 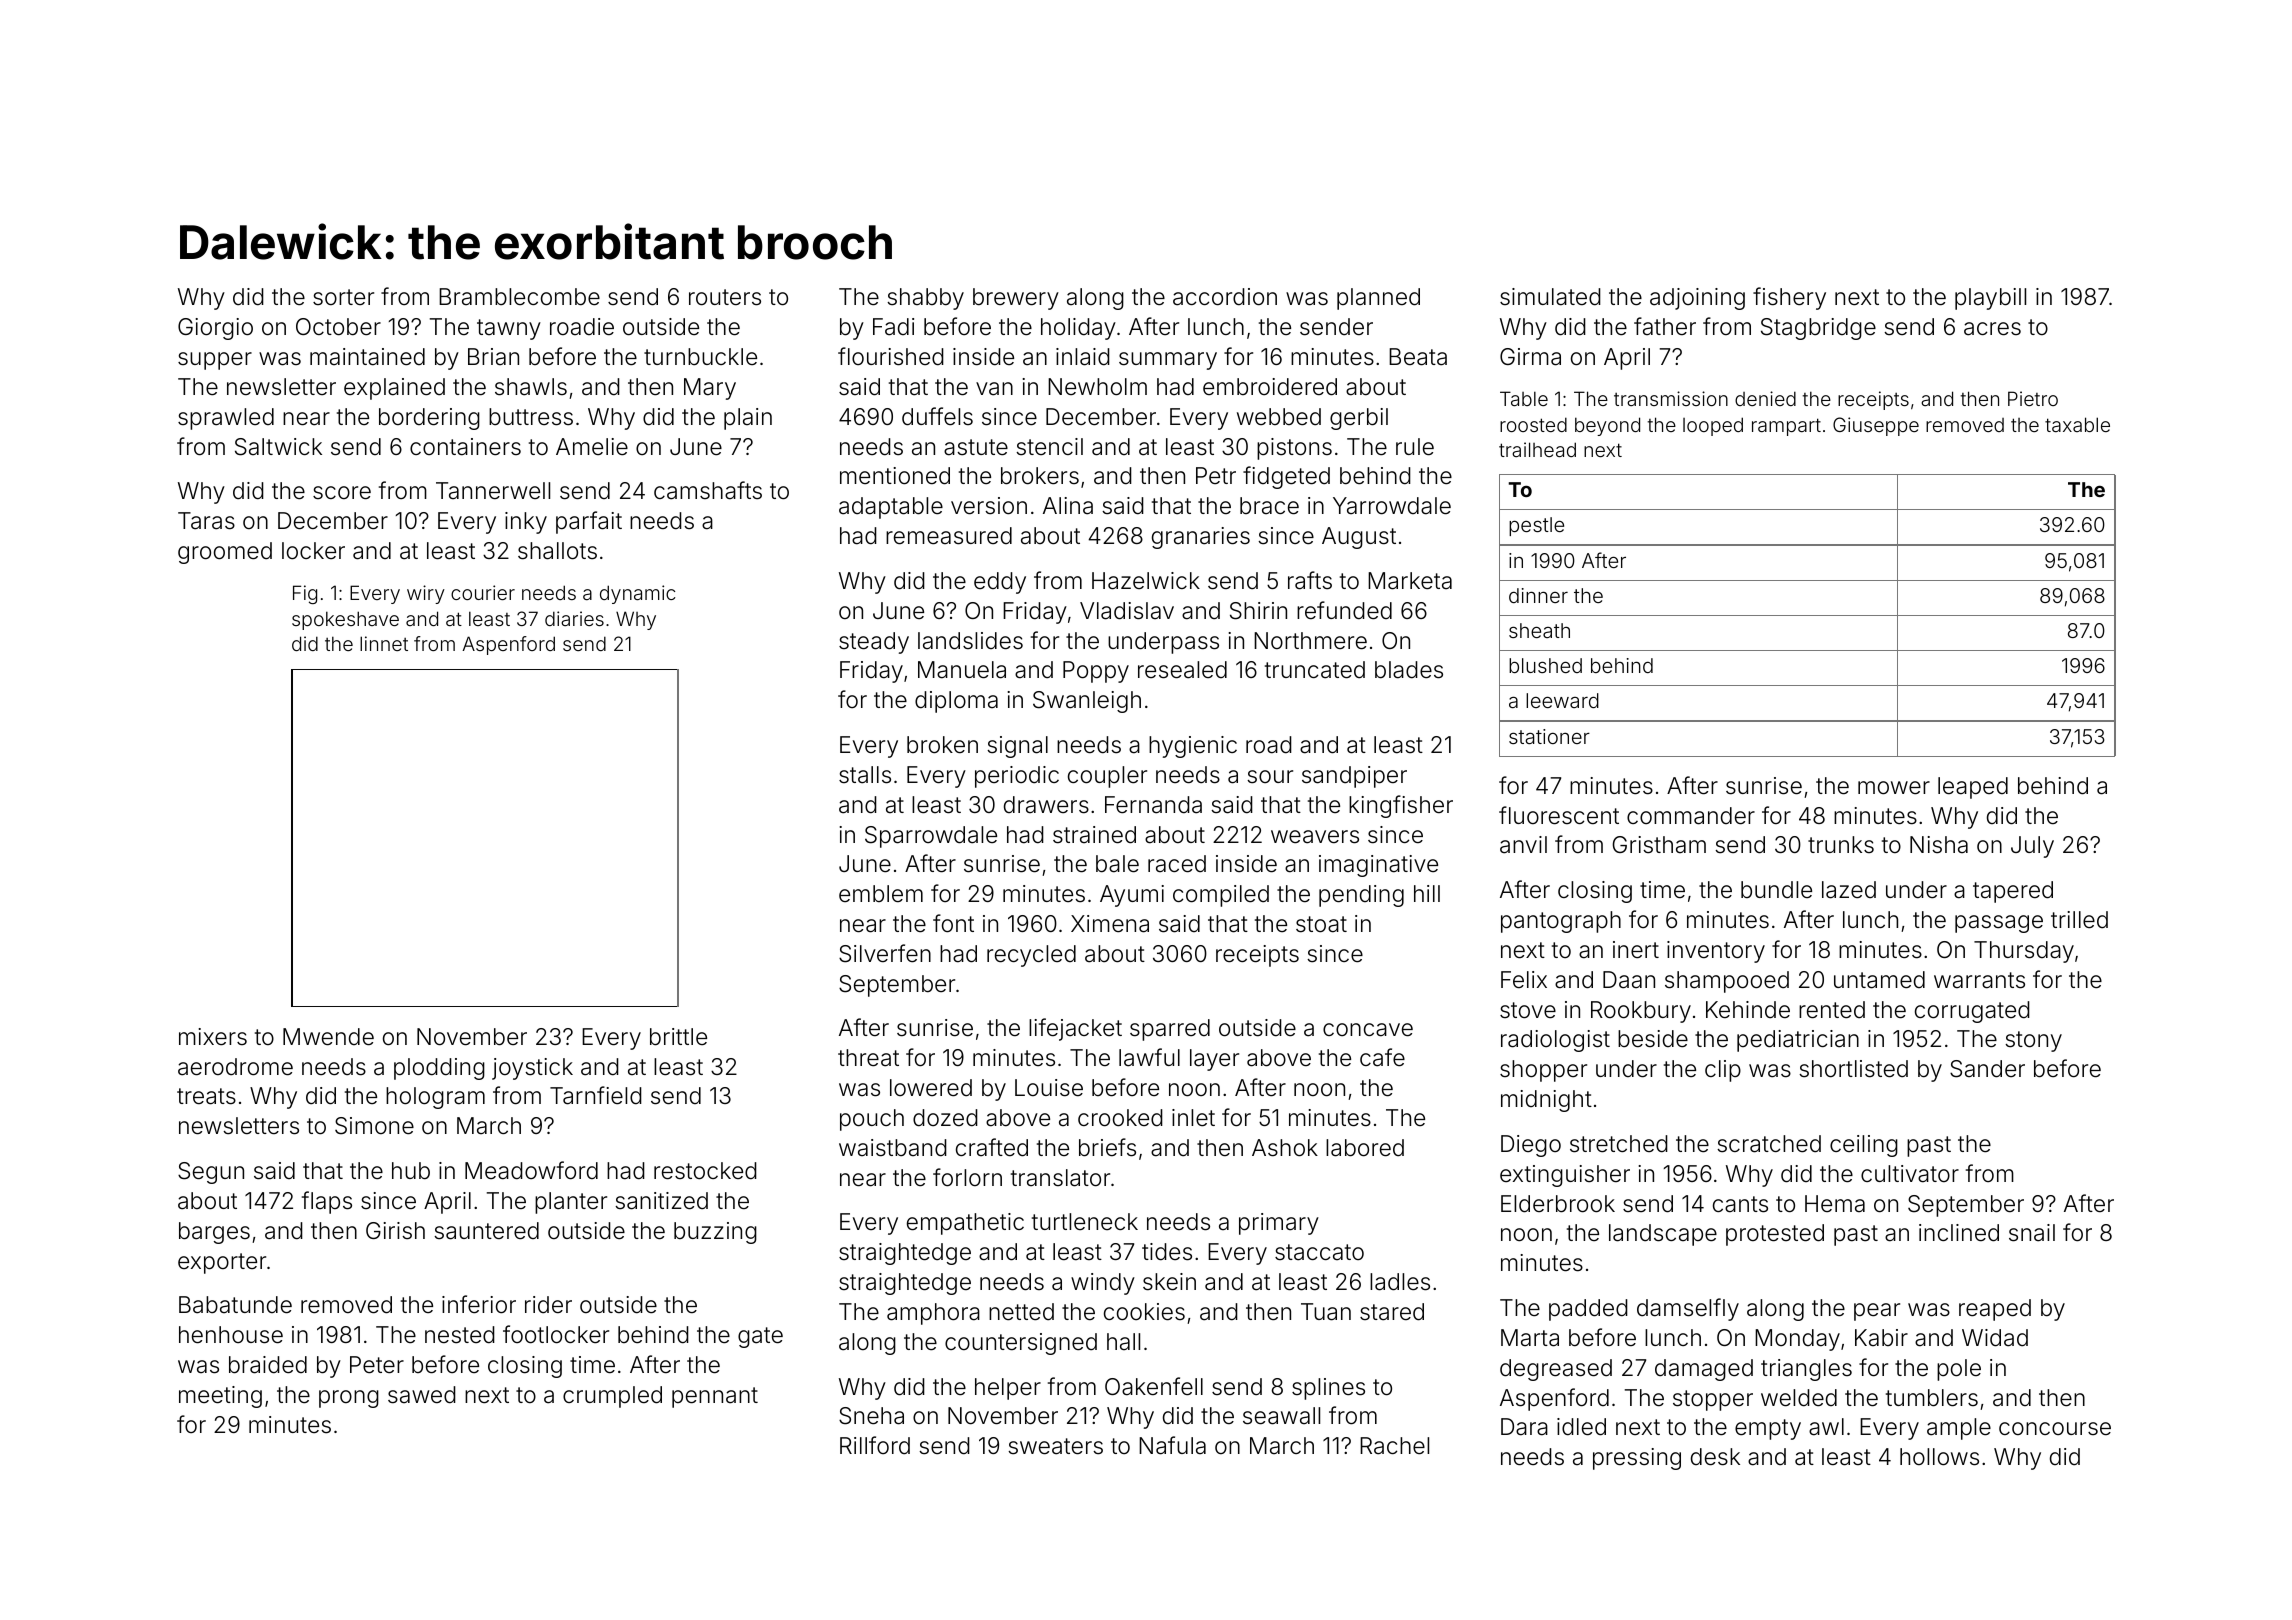 I want to click on dinner, so click(x=1538, y=595).
